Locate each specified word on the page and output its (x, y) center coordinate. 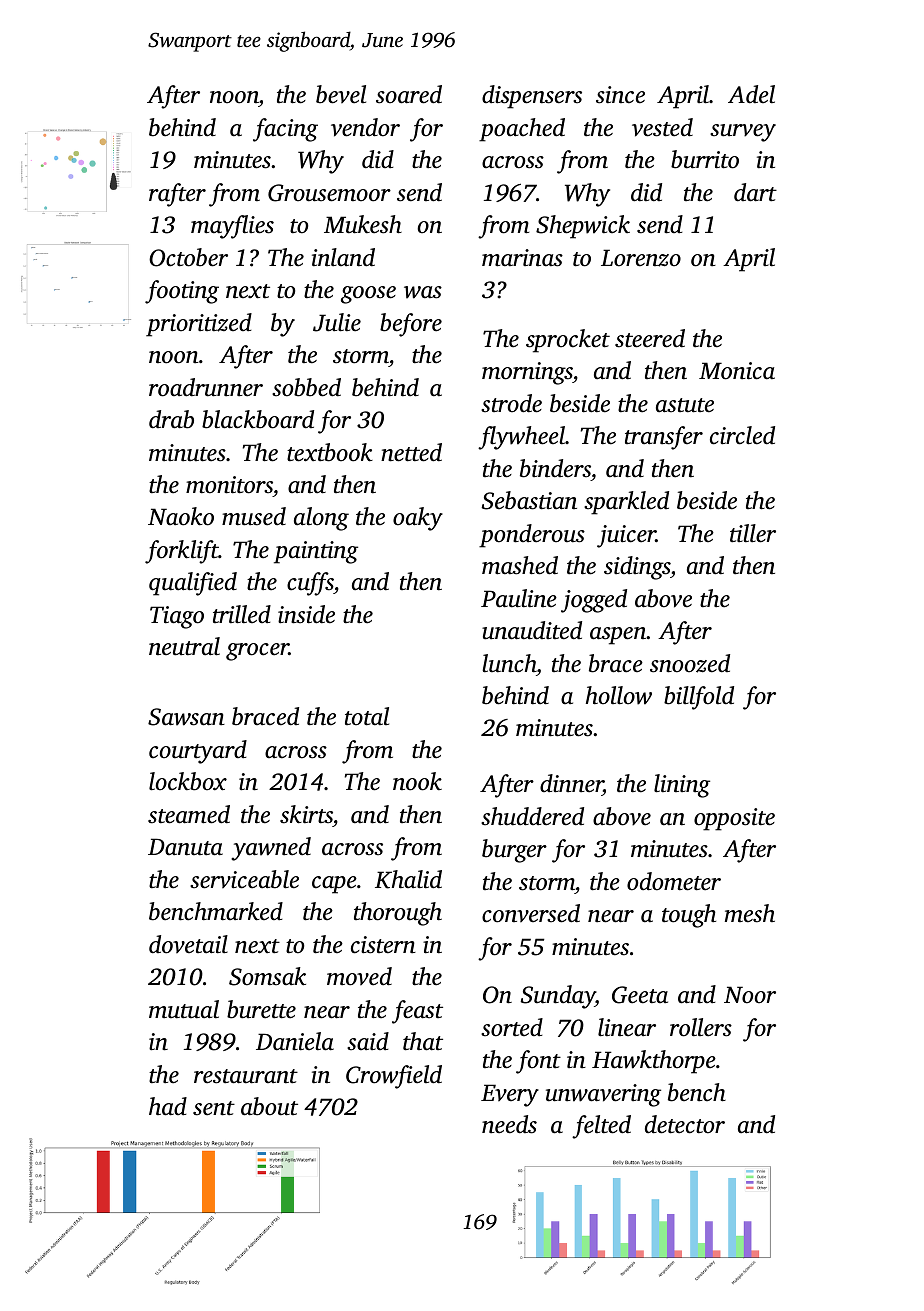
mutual (184, 1009)
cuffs (310, 584)
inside (306, 614)
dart (755, 192)
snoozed (690, 663)
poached (522, 130)
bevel (341, 94)
